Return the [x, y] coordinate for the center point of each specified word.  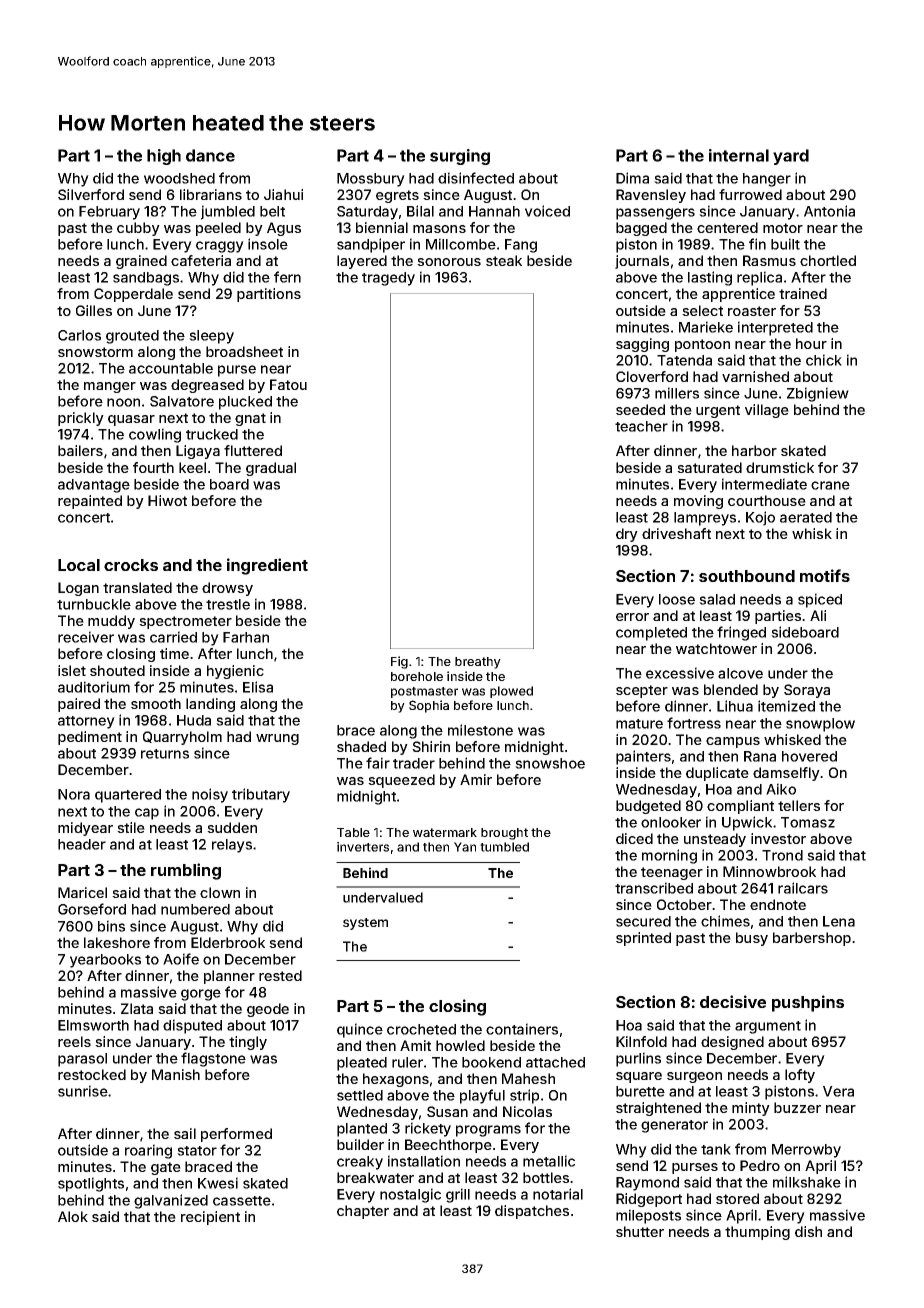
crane [830, 485]
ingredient [267, 566]
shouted [117, 670]
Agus [284, 229]
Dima [632, 178]
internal [739, 155]
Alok [73, 1216]
